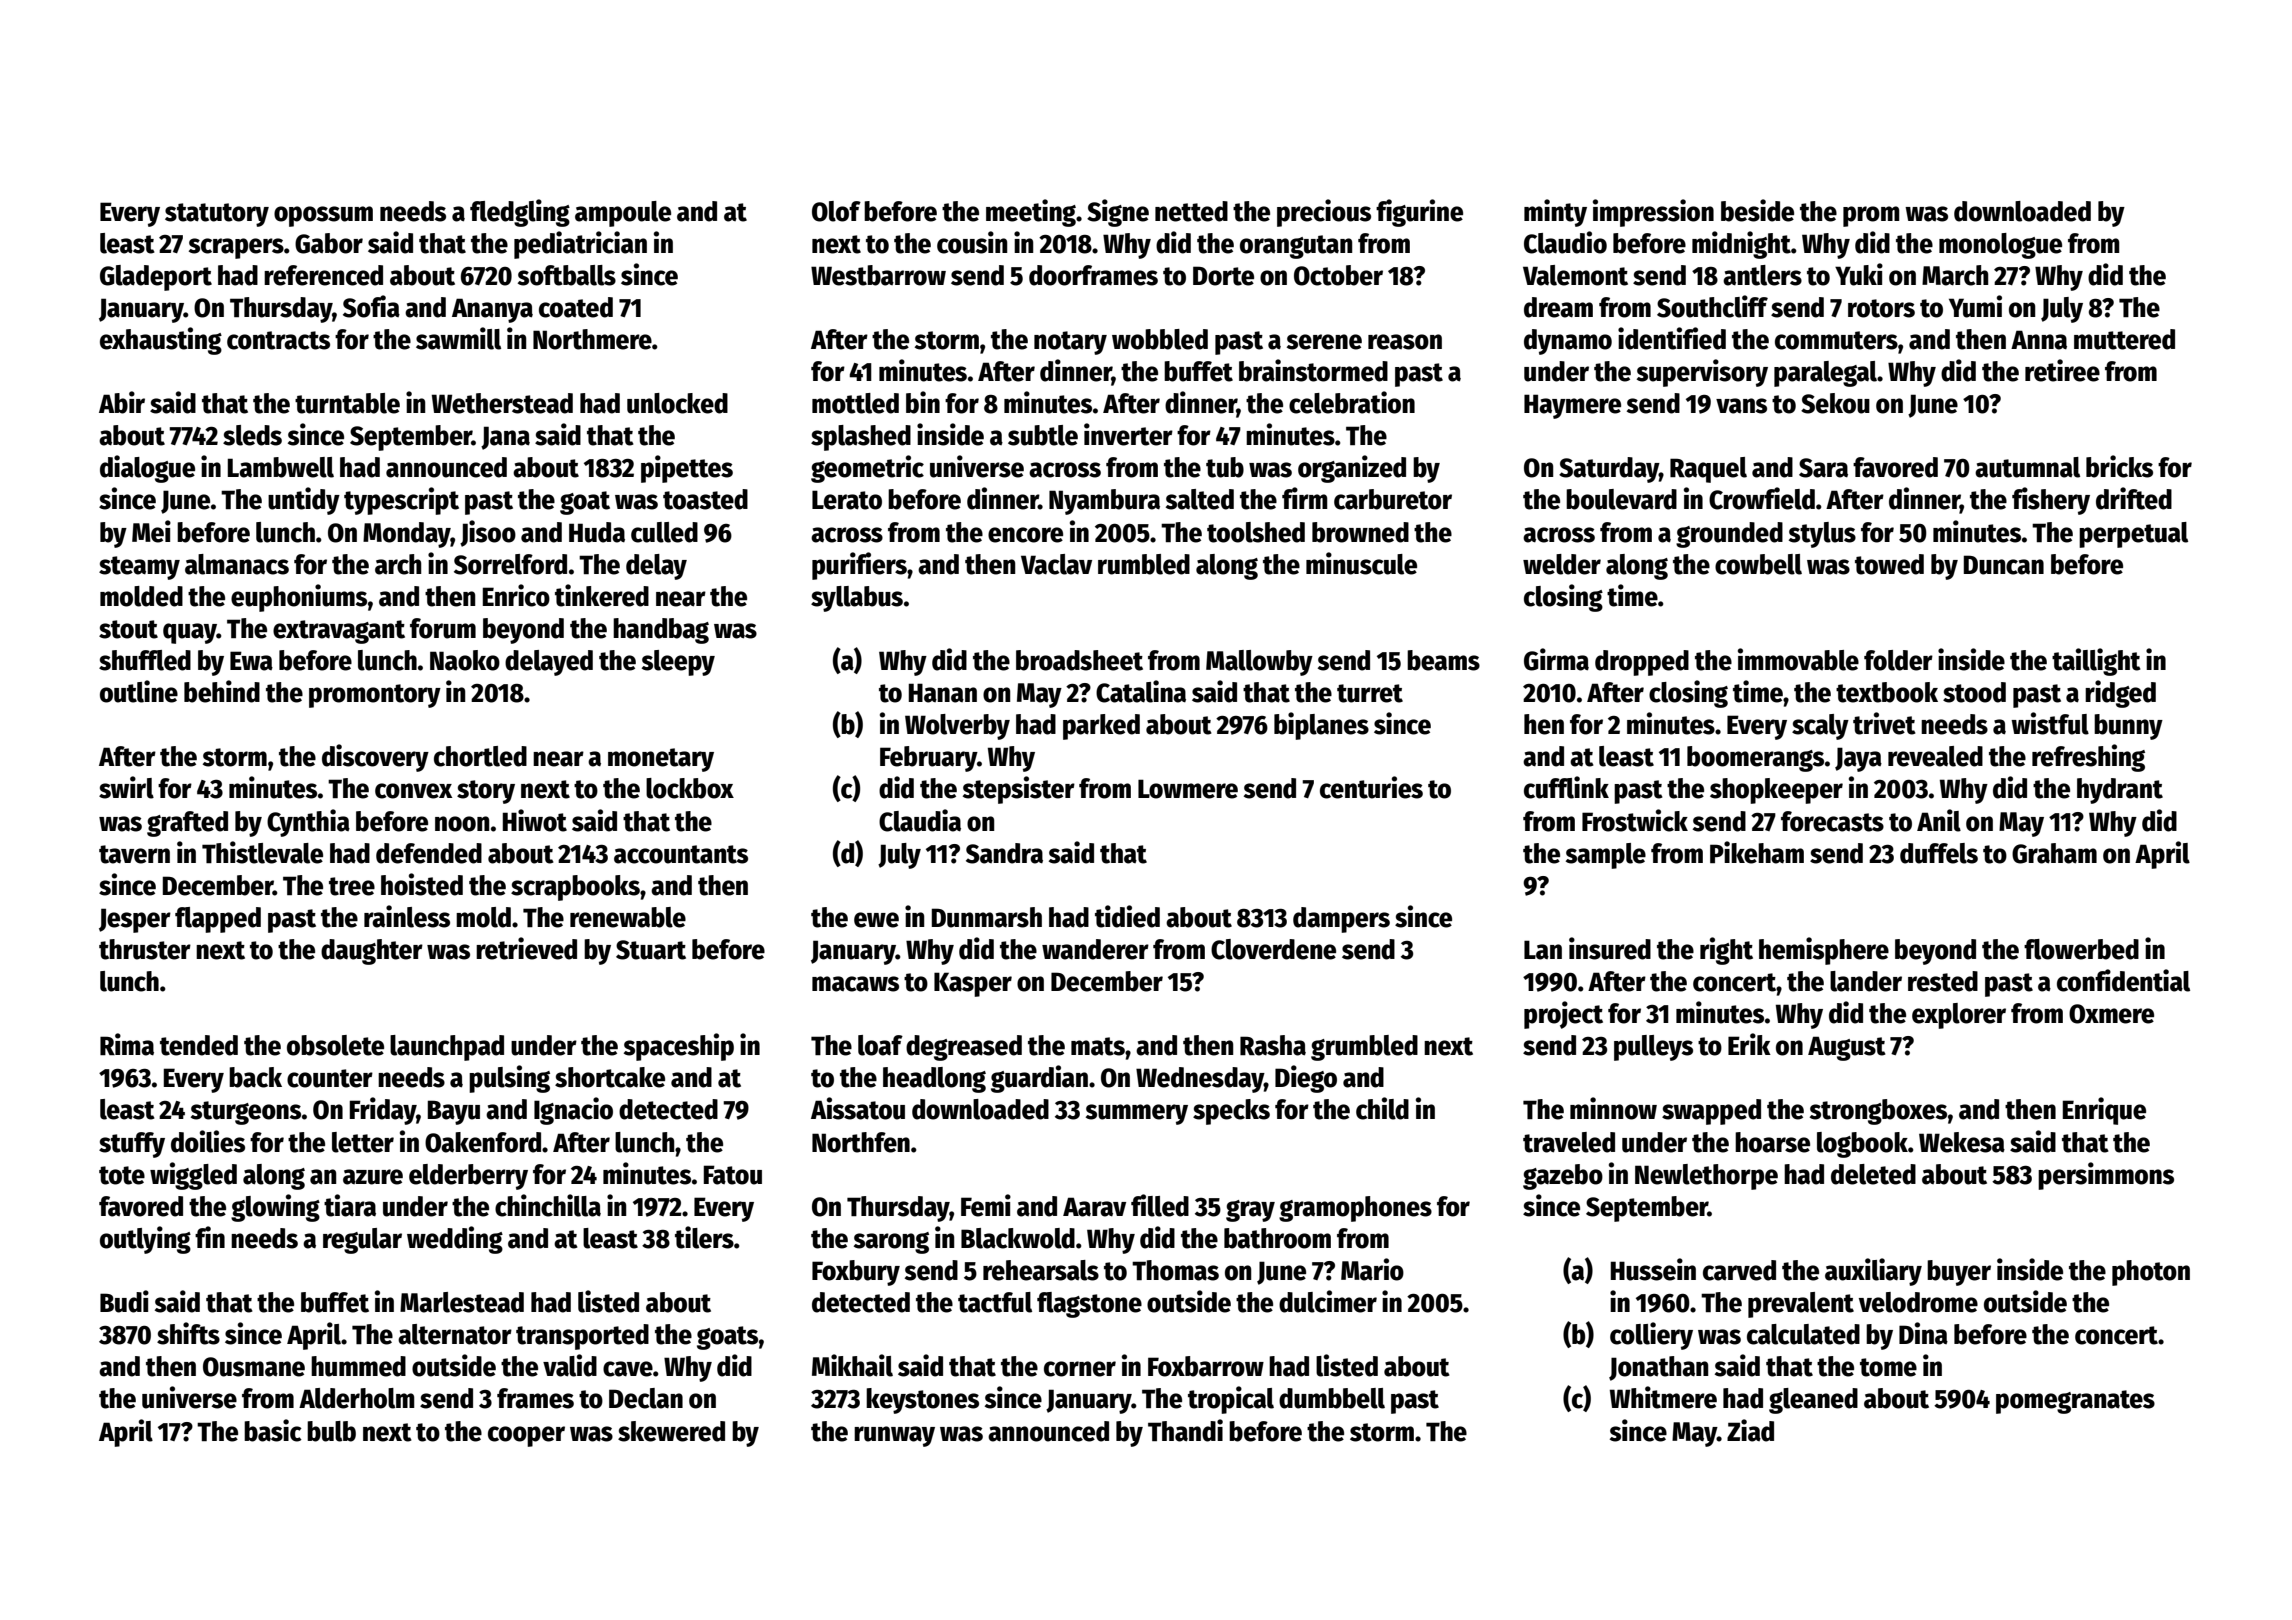 This screenshot has height=1620, width=2292. I want to click on wanderer, so click(1095, 949).
